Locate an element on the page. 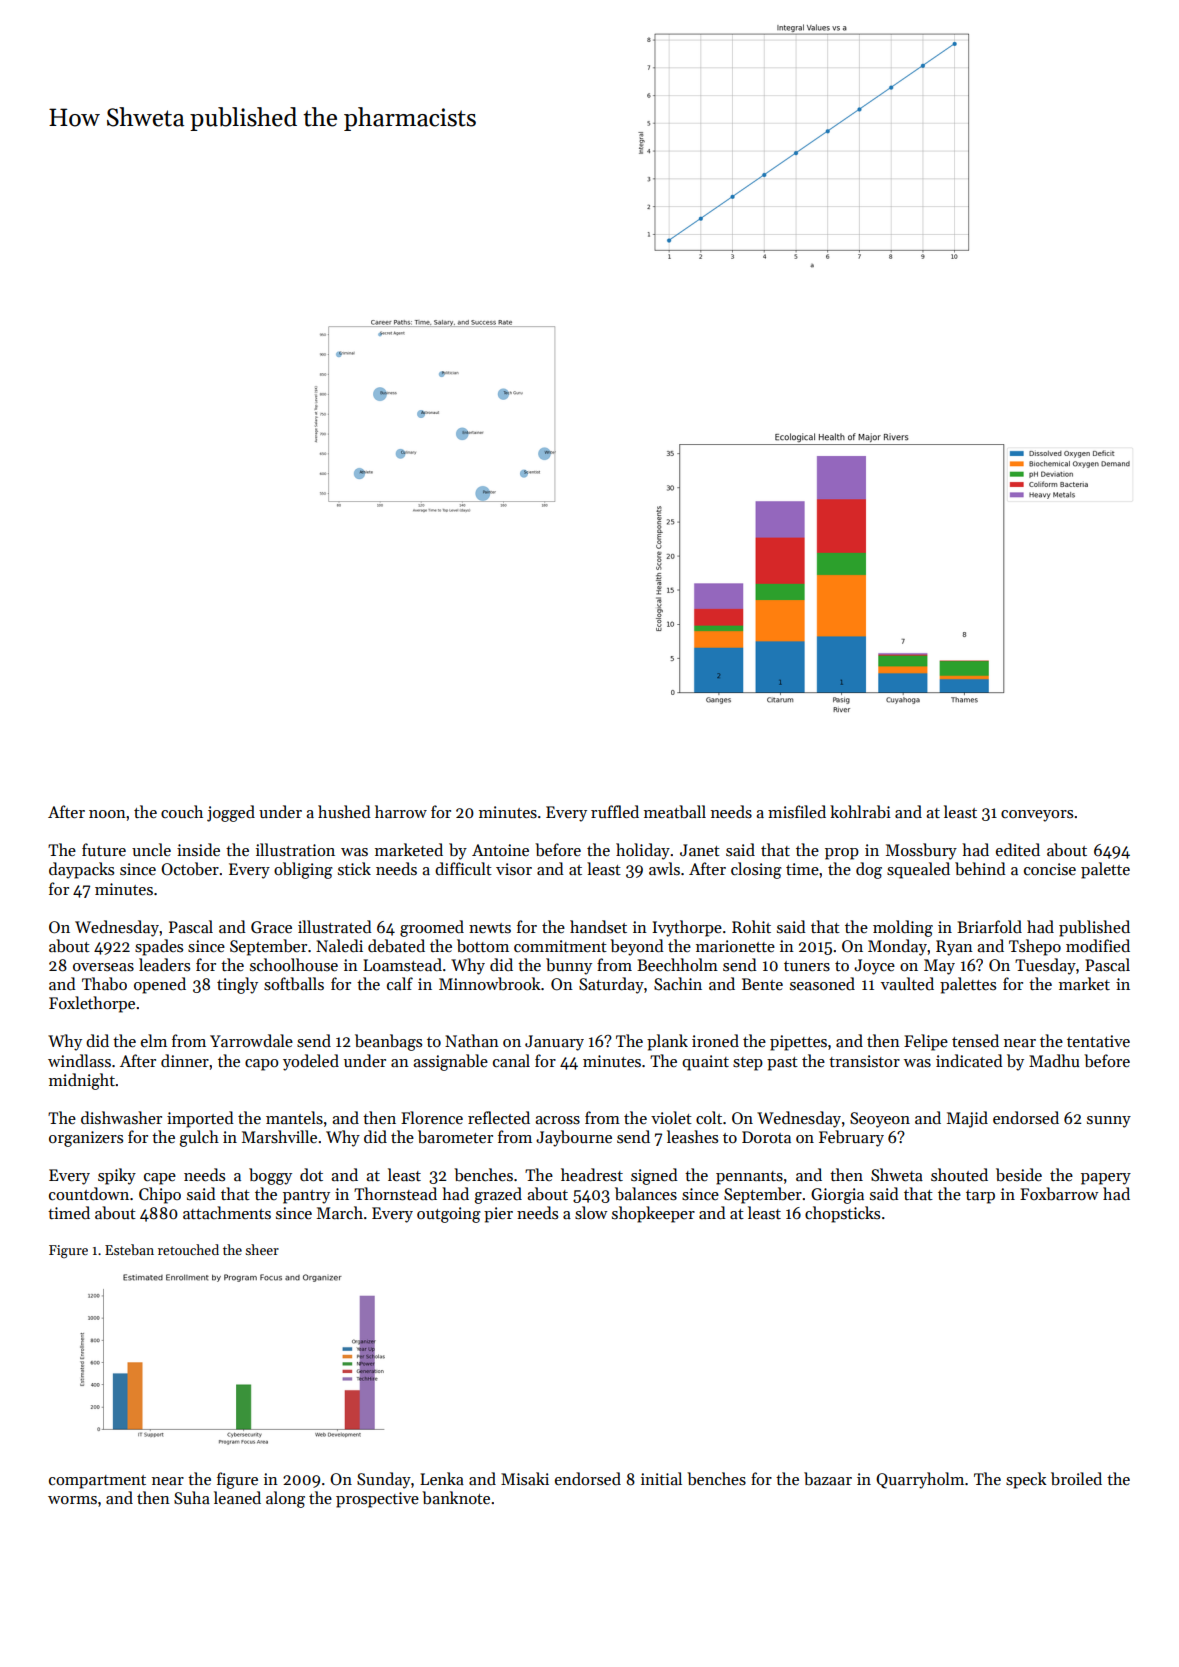 The height and width of the image is (1667, 1179). Lenka is located at coordinates (442, 1478).
